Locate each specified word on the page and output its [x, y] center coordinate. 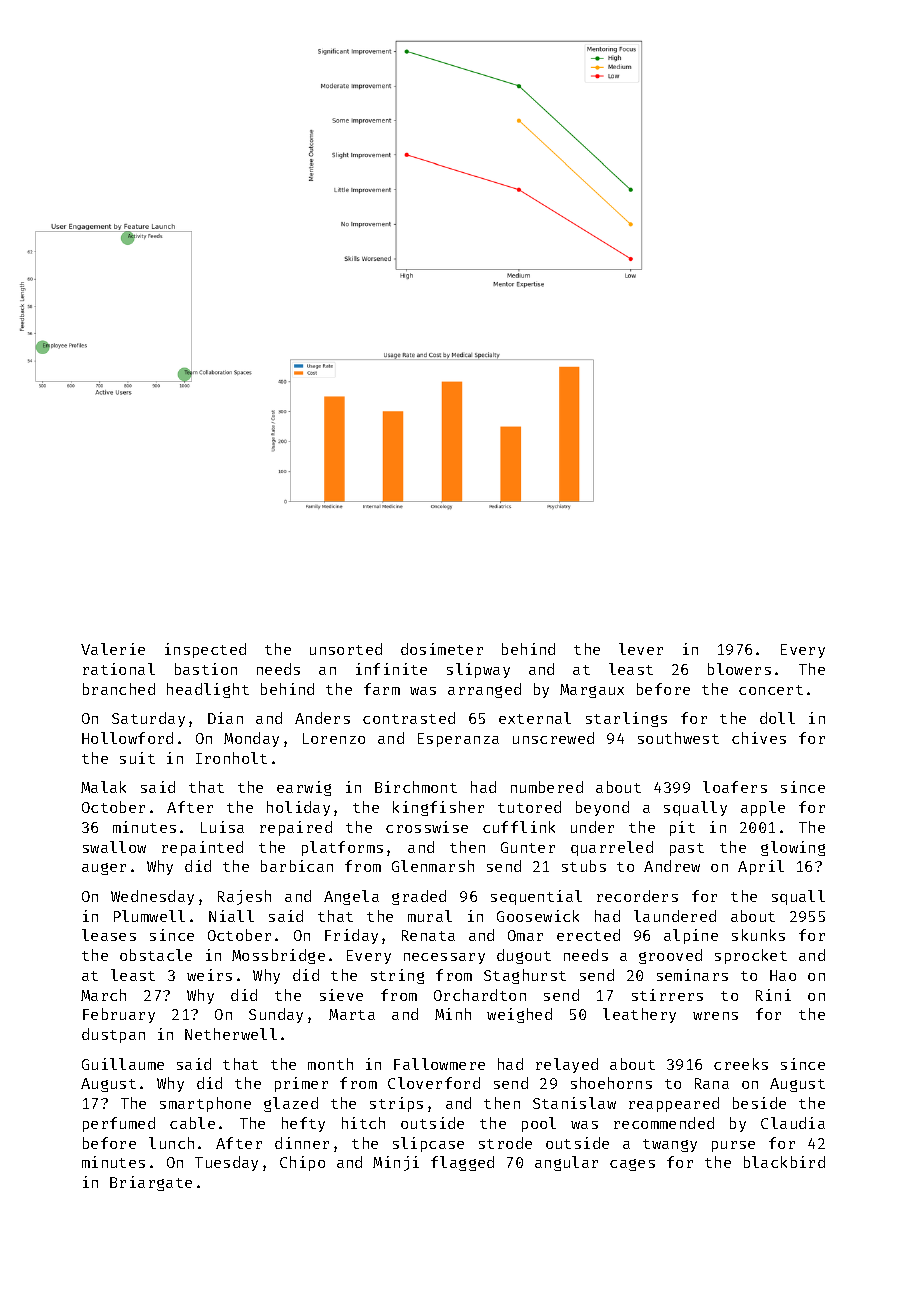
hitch [363, 1123]
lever [641, 649]
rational [119, 669]
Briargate [151, 1183]
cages [632, 1165]
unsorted [346, 649]
